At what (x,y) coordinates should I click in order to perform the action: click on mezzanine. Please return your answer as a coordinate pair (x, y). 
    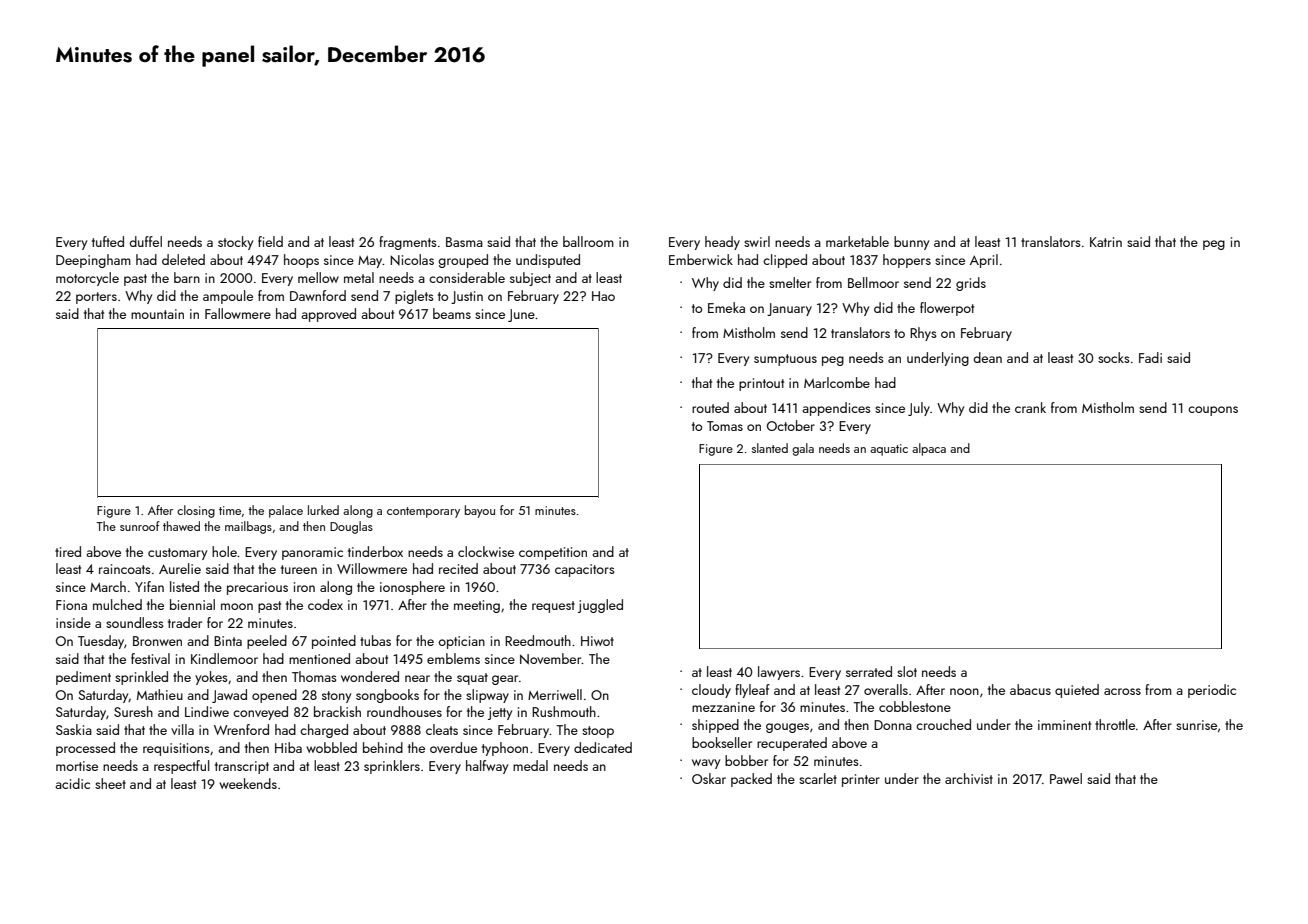
    Looking at the image, I should click on (723, 707).
